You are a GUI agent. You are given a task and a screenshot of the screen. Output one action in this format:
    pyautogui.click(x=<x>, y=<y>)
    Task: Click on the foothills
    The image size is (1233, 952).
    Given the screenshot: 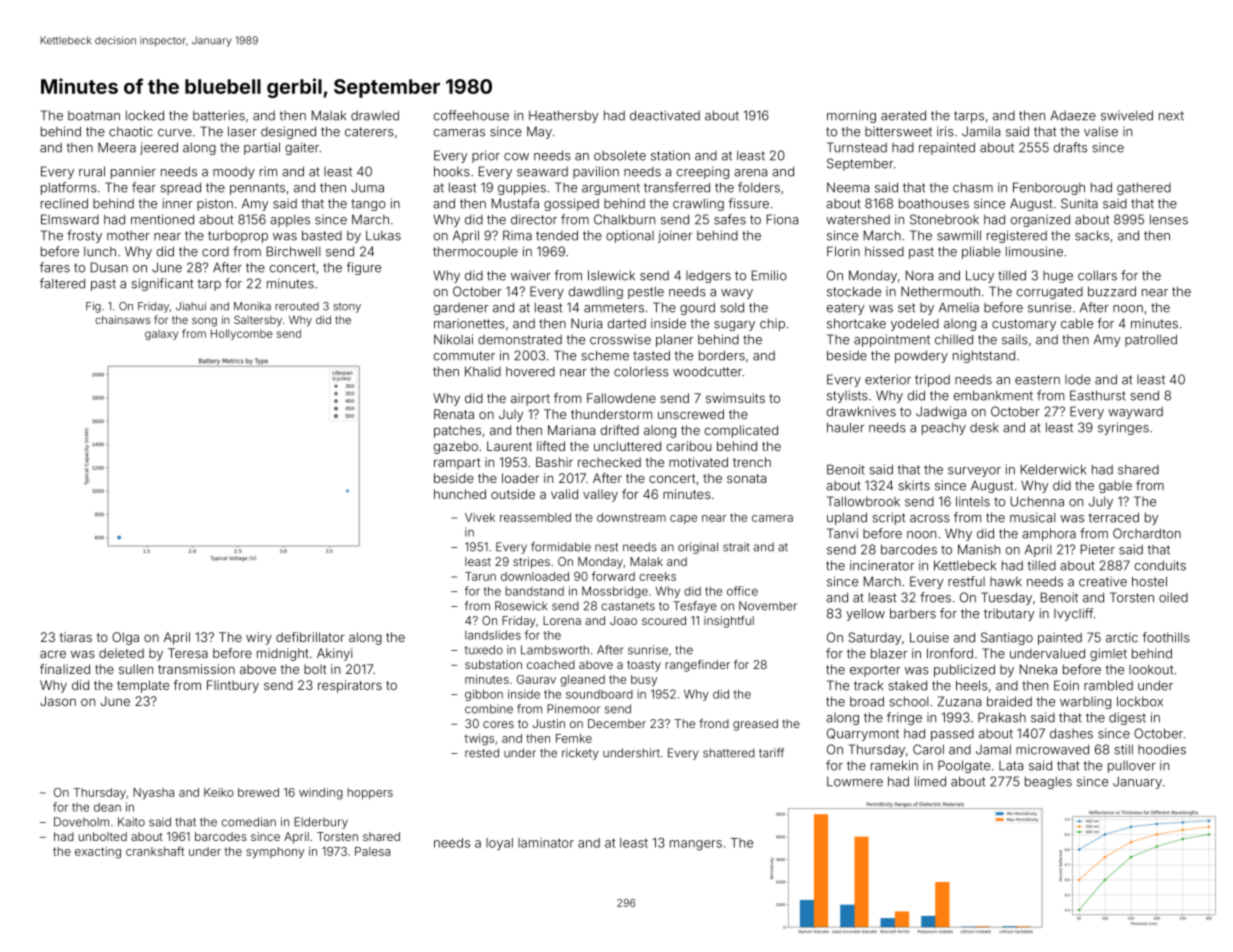 What is the action you would take?
    pyautogui.click(x=1166, y=637)
